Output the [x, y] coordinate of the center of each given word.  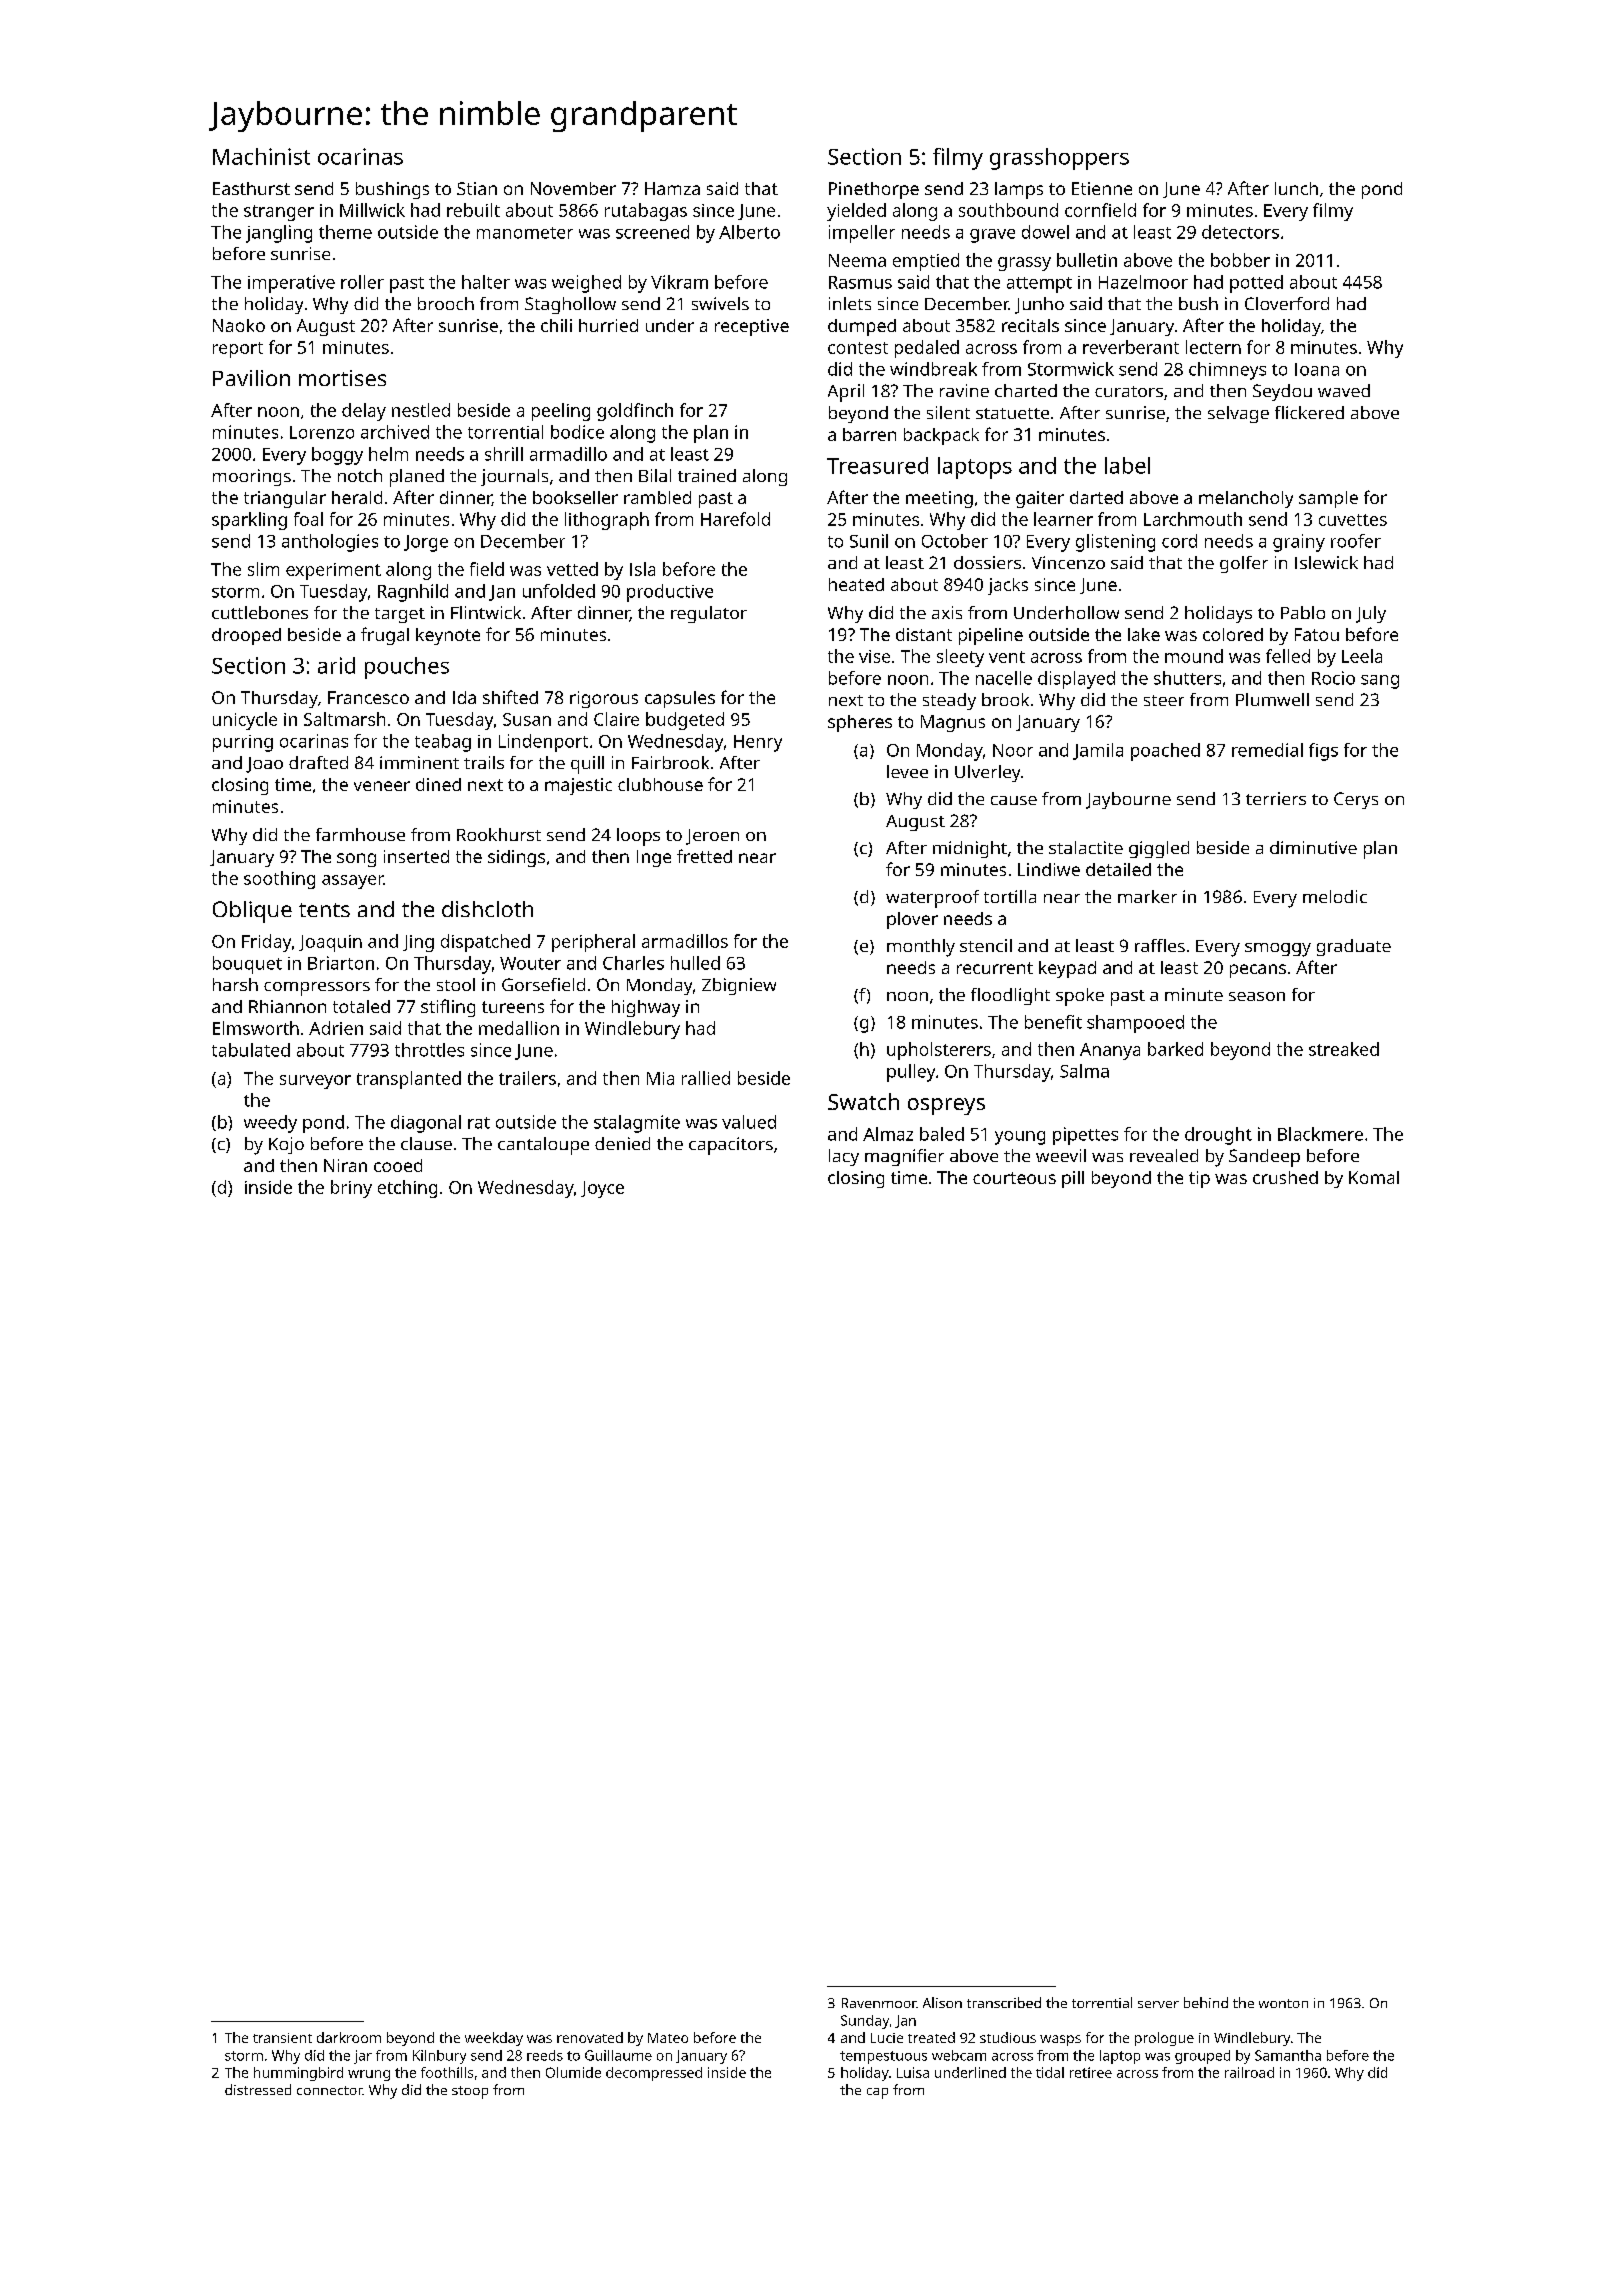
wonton [1283, 2003]
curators [1129, 391]
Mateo [668, 2038]
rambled [657, 497]
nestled [421, 410]
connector [330, 2090]
